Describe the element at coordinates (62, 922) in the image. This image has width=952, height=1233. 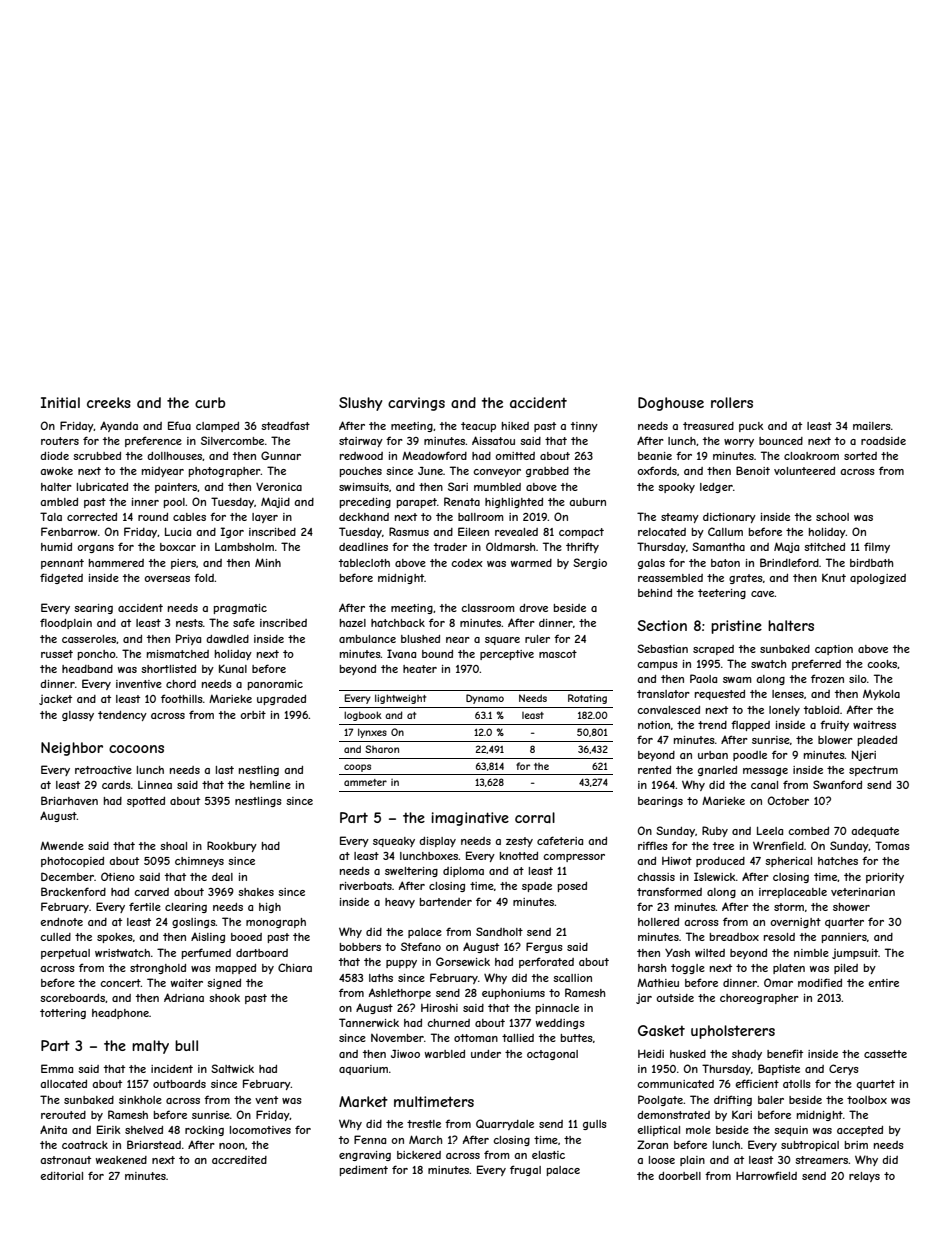
I see `endnote` at that location.
